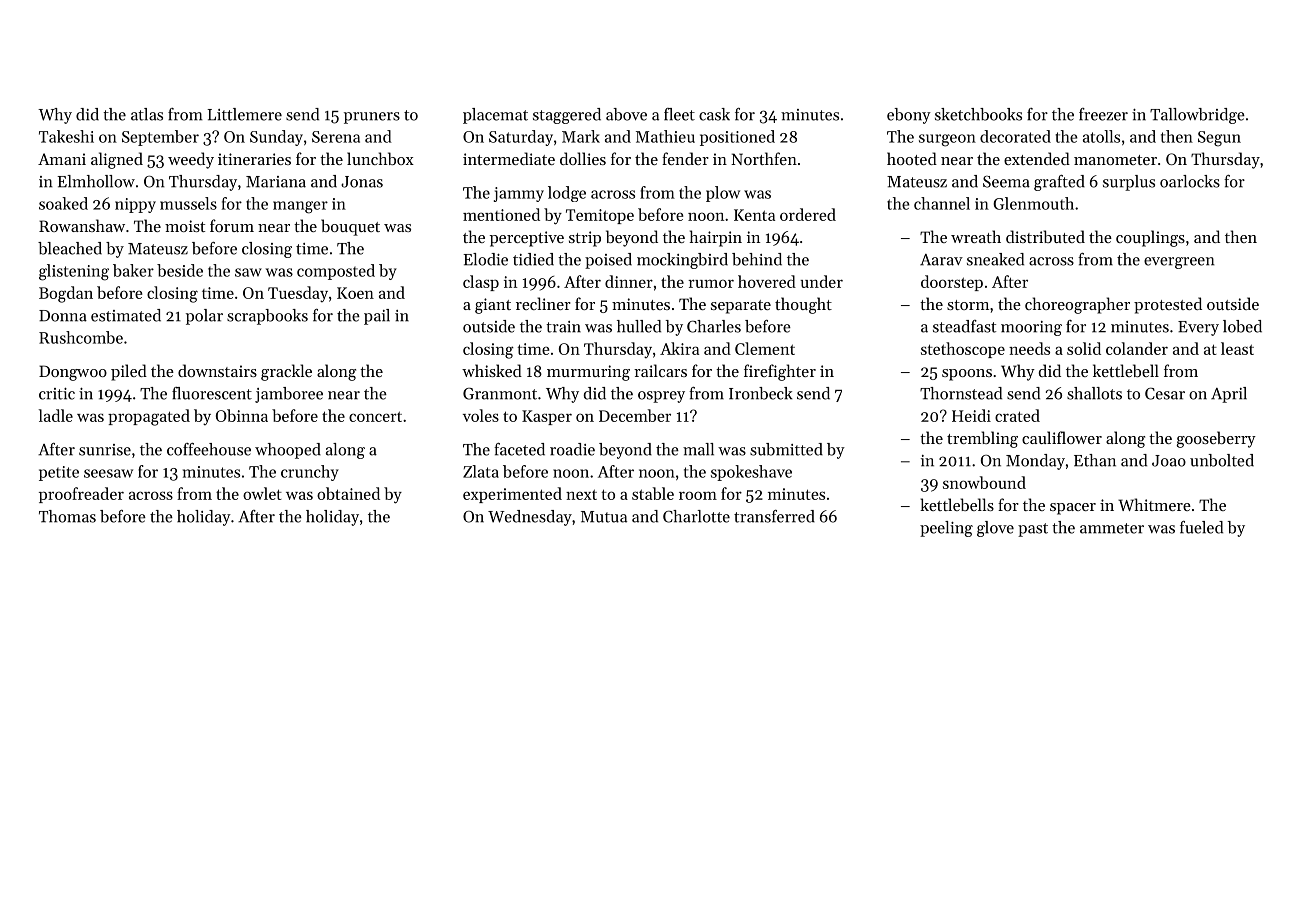 The height and width of the image is (924, 1308). What do you see at coordinates (1115, 160) in the image?
I see `manometer` at bounding box center [1115, 160].
